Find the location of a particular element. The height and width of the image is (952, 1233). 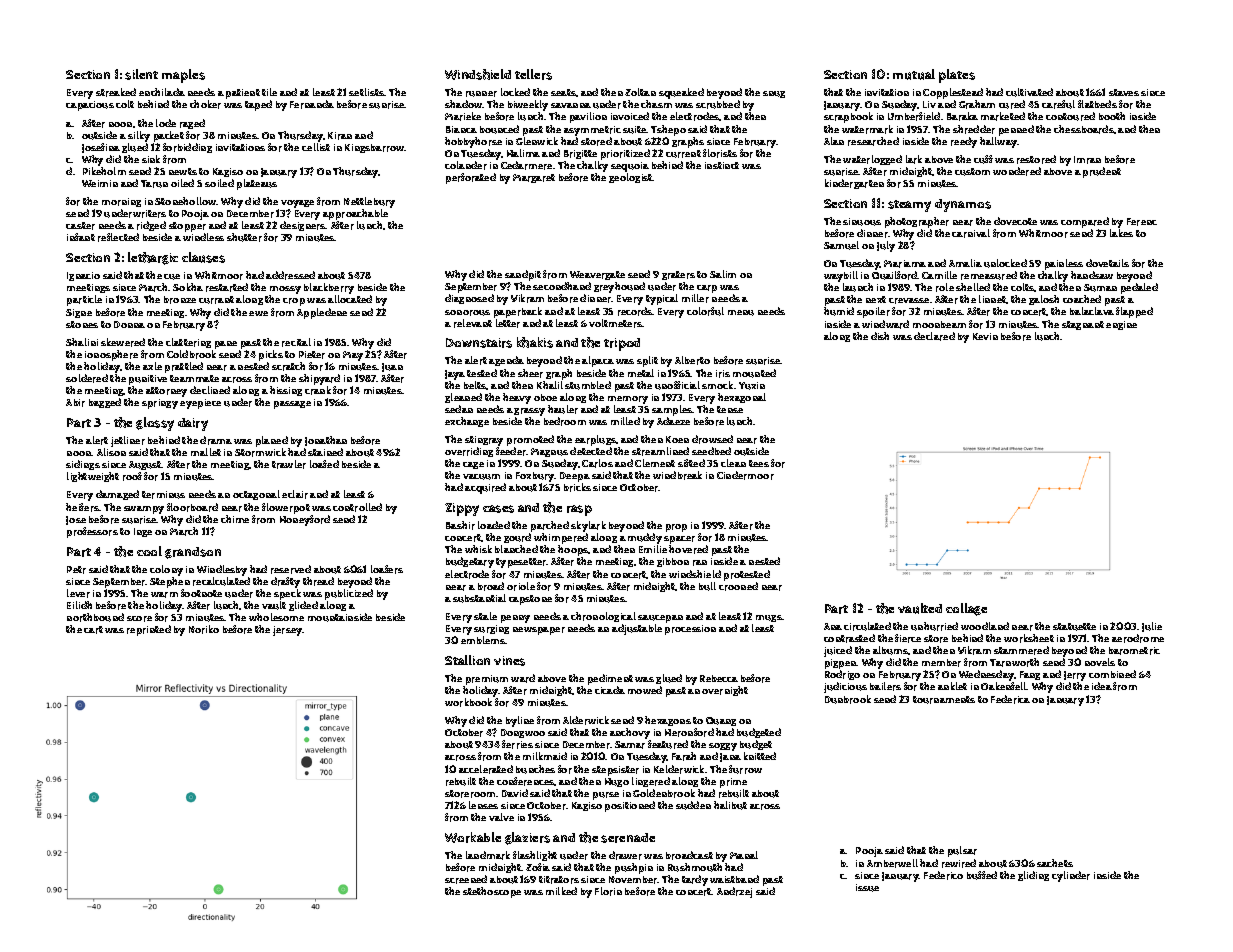

reprinted is located at coordinates (149, 630).
